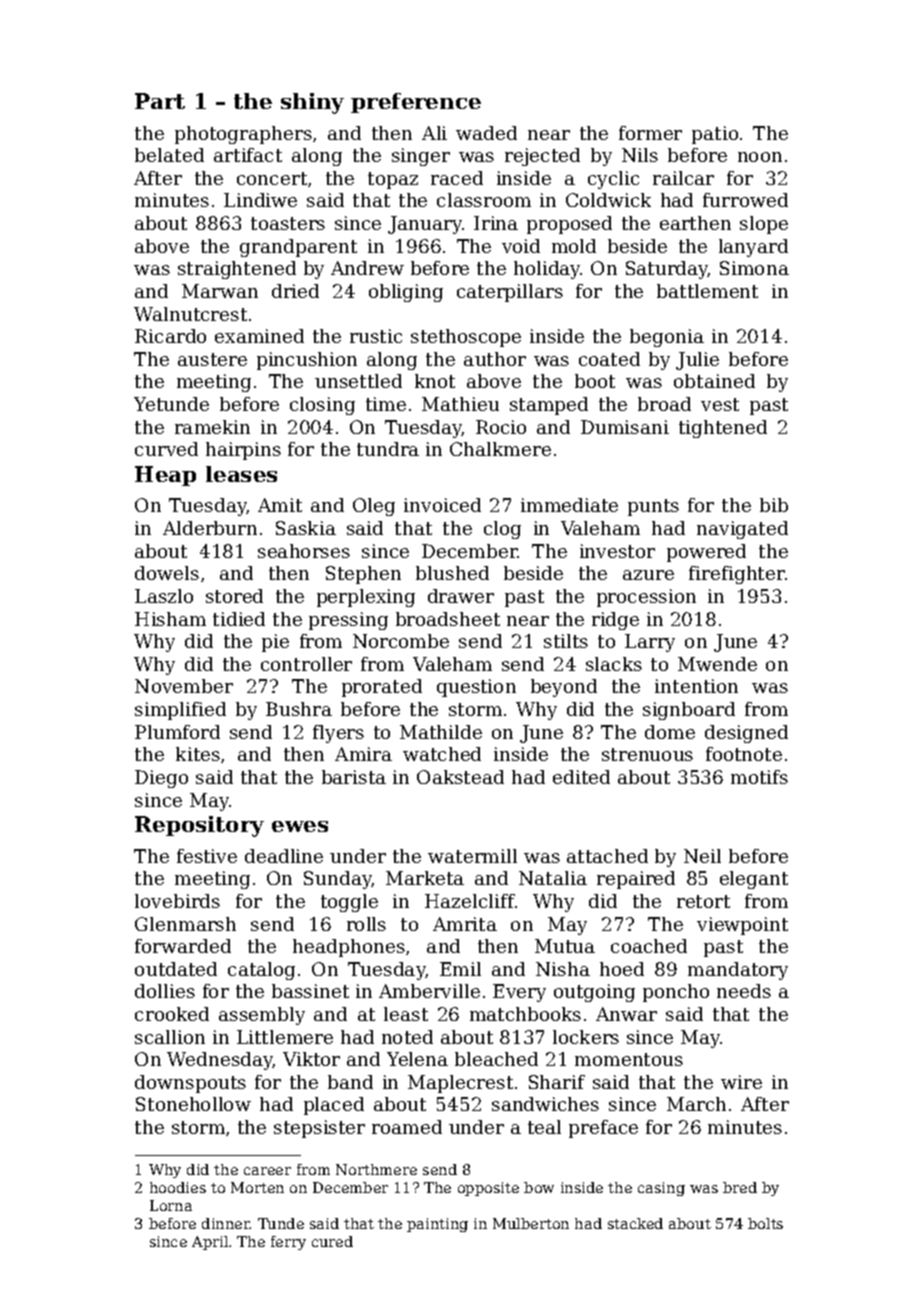  What do you see at coordinates (476, 688) in the screenshot?
I see `question` at bounding box center [476, 688].
